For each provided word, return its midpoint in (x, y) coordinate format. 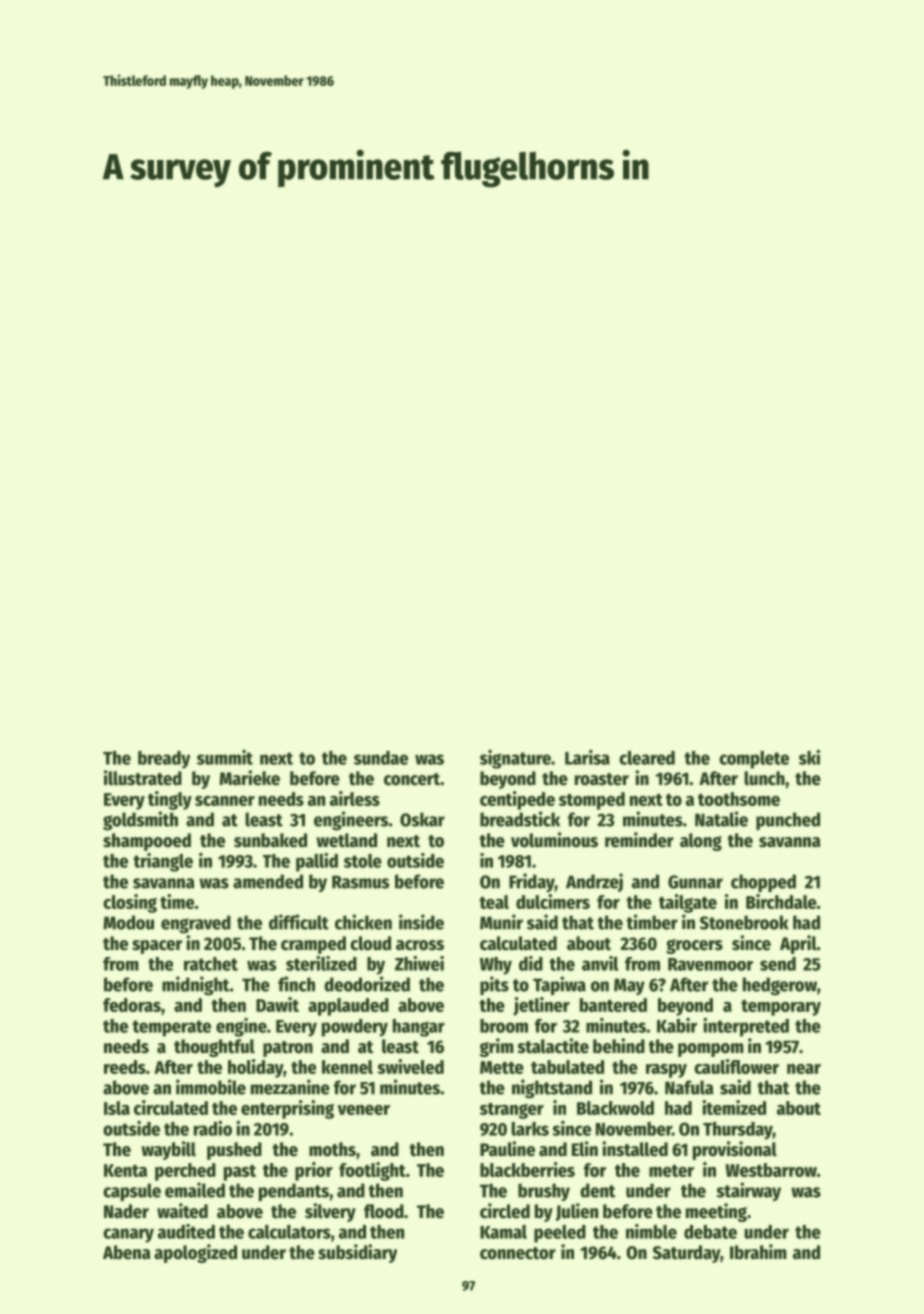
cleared (647, 758)
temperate (171, 1028)
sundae (381, 758)
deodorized (367, 984)
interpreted (746, 1027)
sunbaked (270, 840)
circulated (171, 1107)
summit (225, 757)
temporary (781, 1008)
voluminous (554, 840)
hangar (419, 1028)
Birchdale (781, 901)
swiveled (410, 1066)
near (804, 1069)
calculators (289, 1232)
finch (296, 984)
